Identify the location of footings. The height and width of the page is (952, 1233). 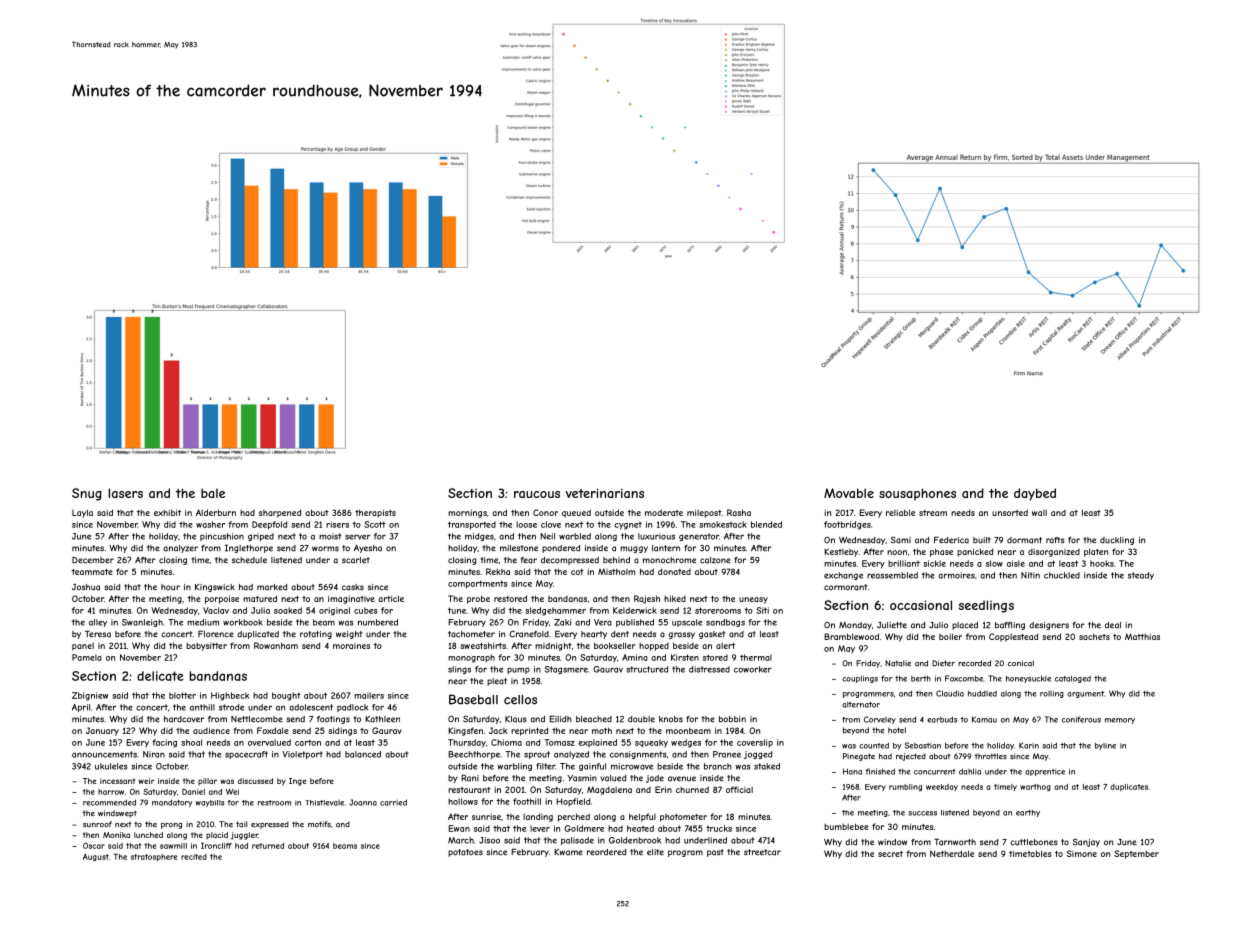
(333, 720).
